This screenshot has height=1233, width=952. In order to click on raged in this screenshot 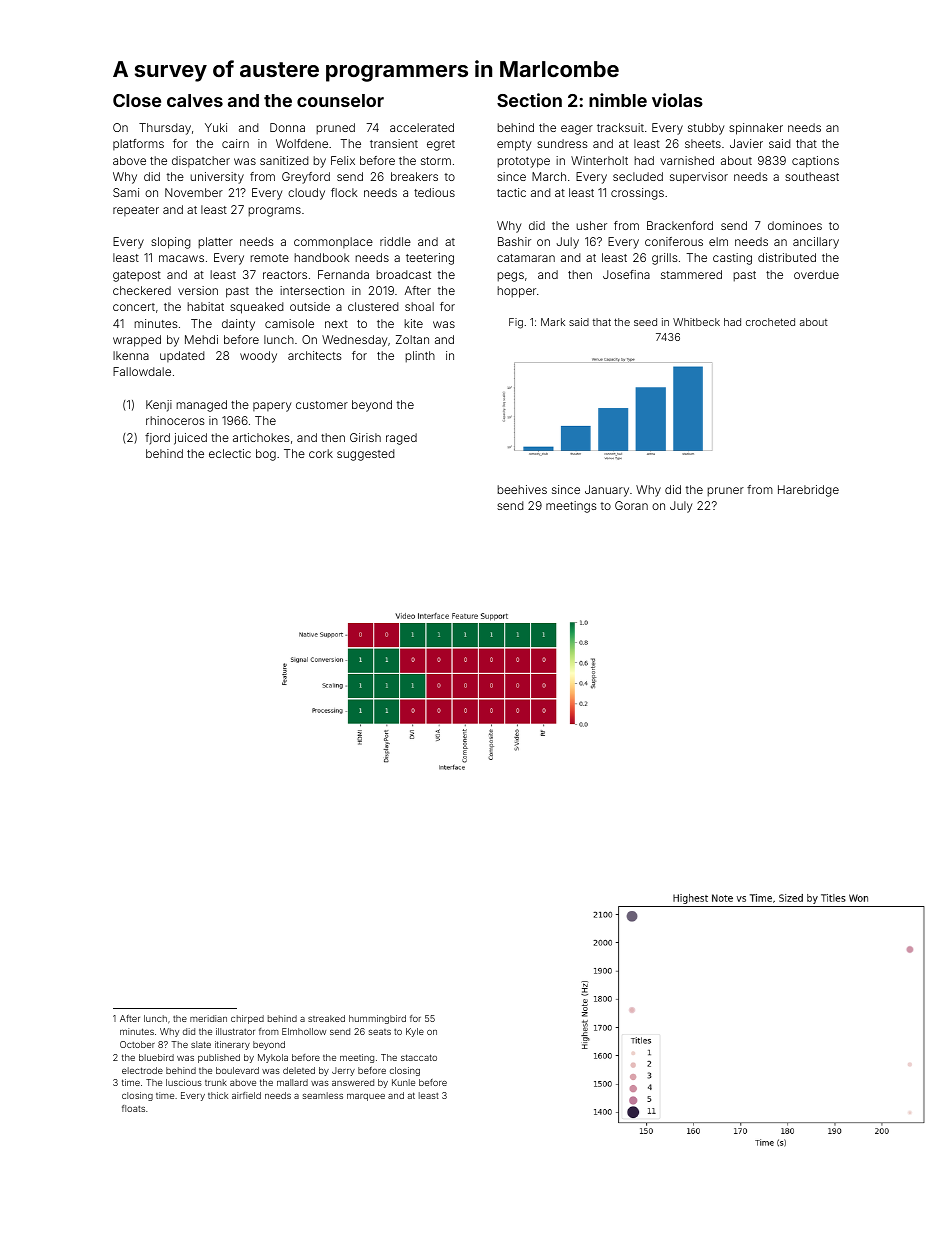, I will do `click(401, 439)`.
